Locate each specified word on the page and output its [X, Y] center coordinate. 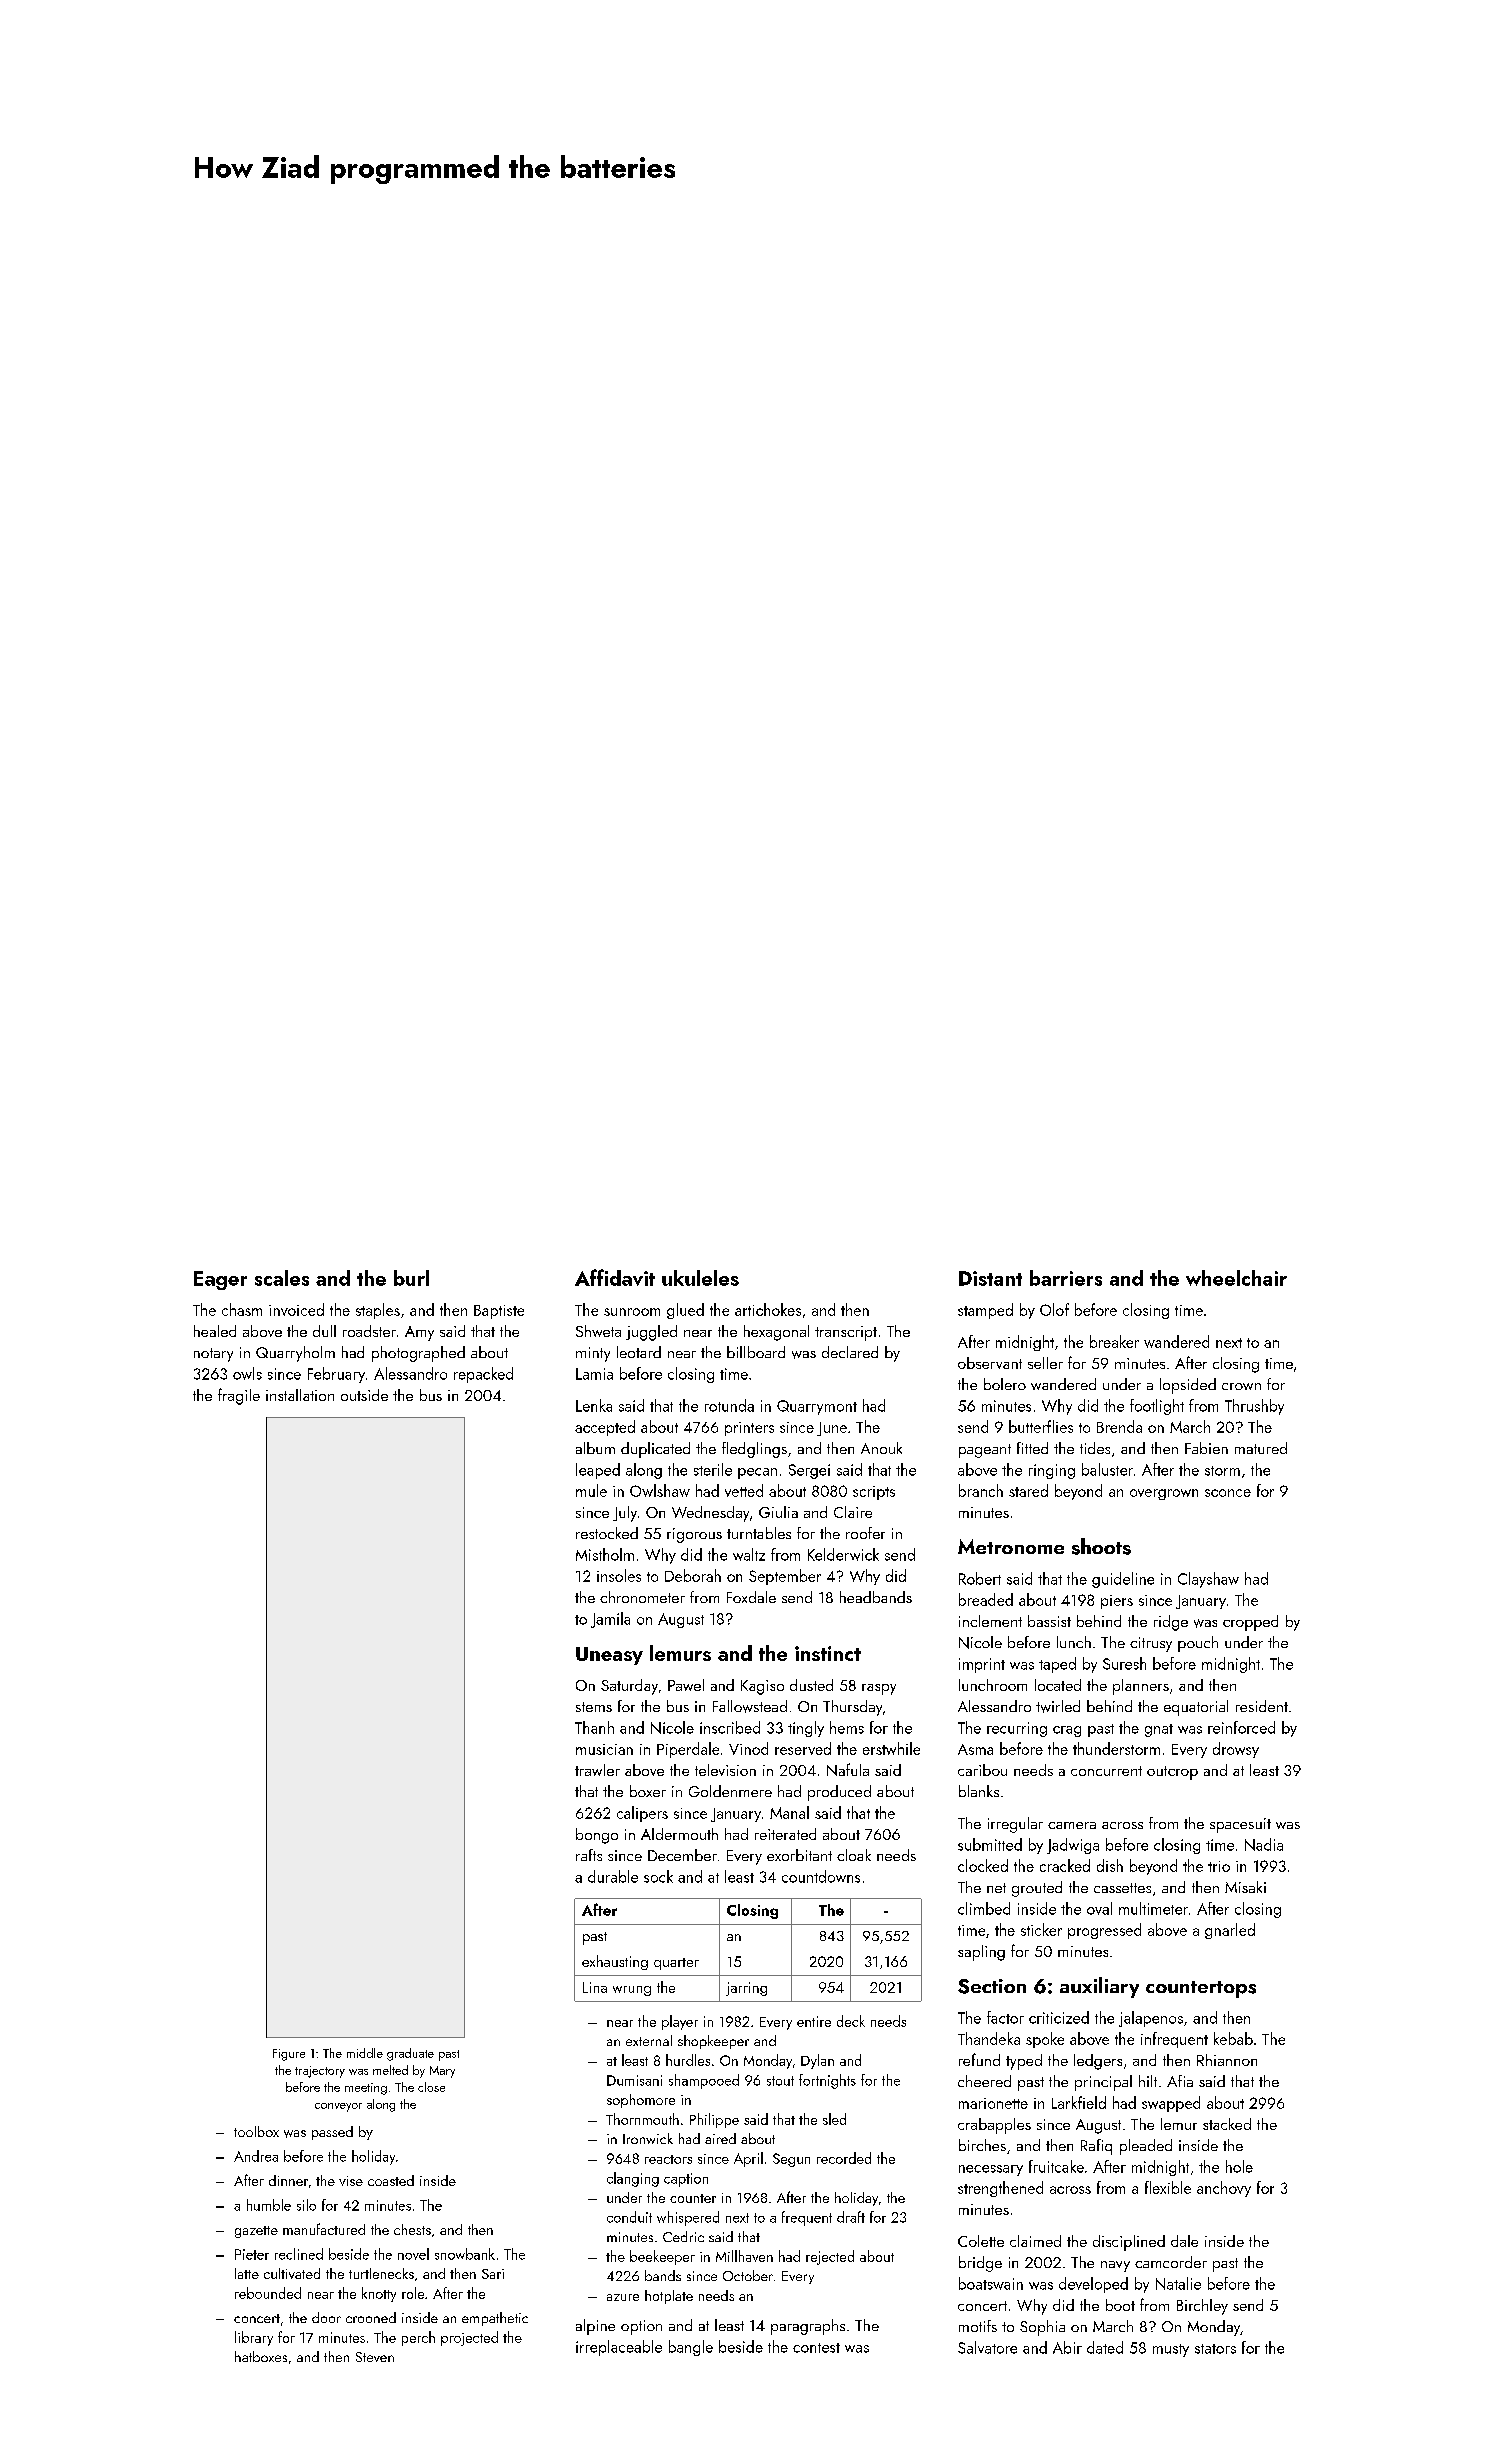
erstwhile [891, 1748]
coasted [391, 2180]
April [748, 2159]
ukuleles [700, 1278]
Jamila [610, 1620]
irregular [1015, 1825]
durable [613, 1876]
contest [816, 2348]
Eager [220, 1280]
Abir [1067, 2347]
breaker [1114, 1341]
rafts [589, 1855]
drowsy [1236, 1750]
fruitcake [1056, 2166]
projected [469, 2338]
